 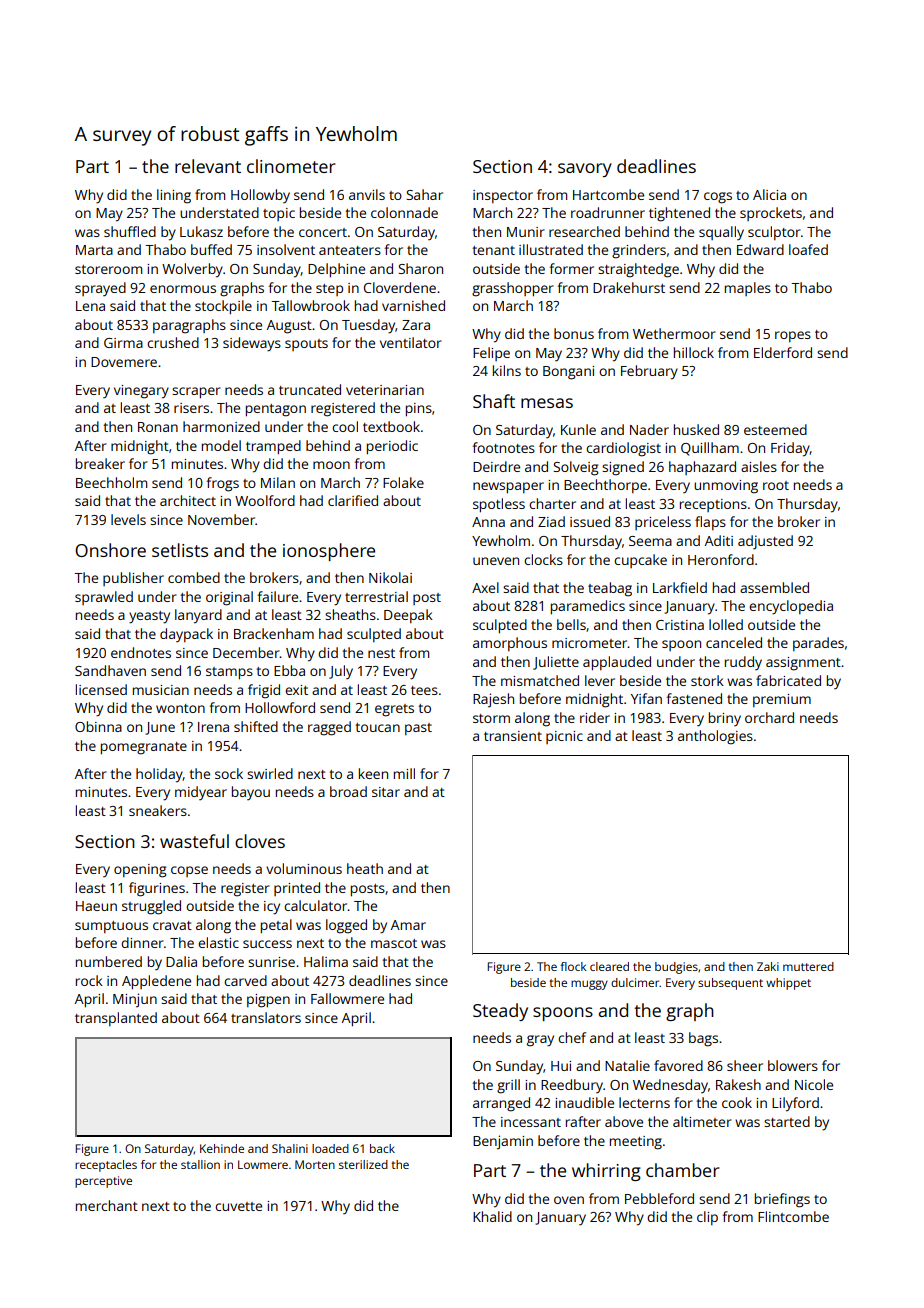 I want to click on anthologies, so click(x=715, y=737).
